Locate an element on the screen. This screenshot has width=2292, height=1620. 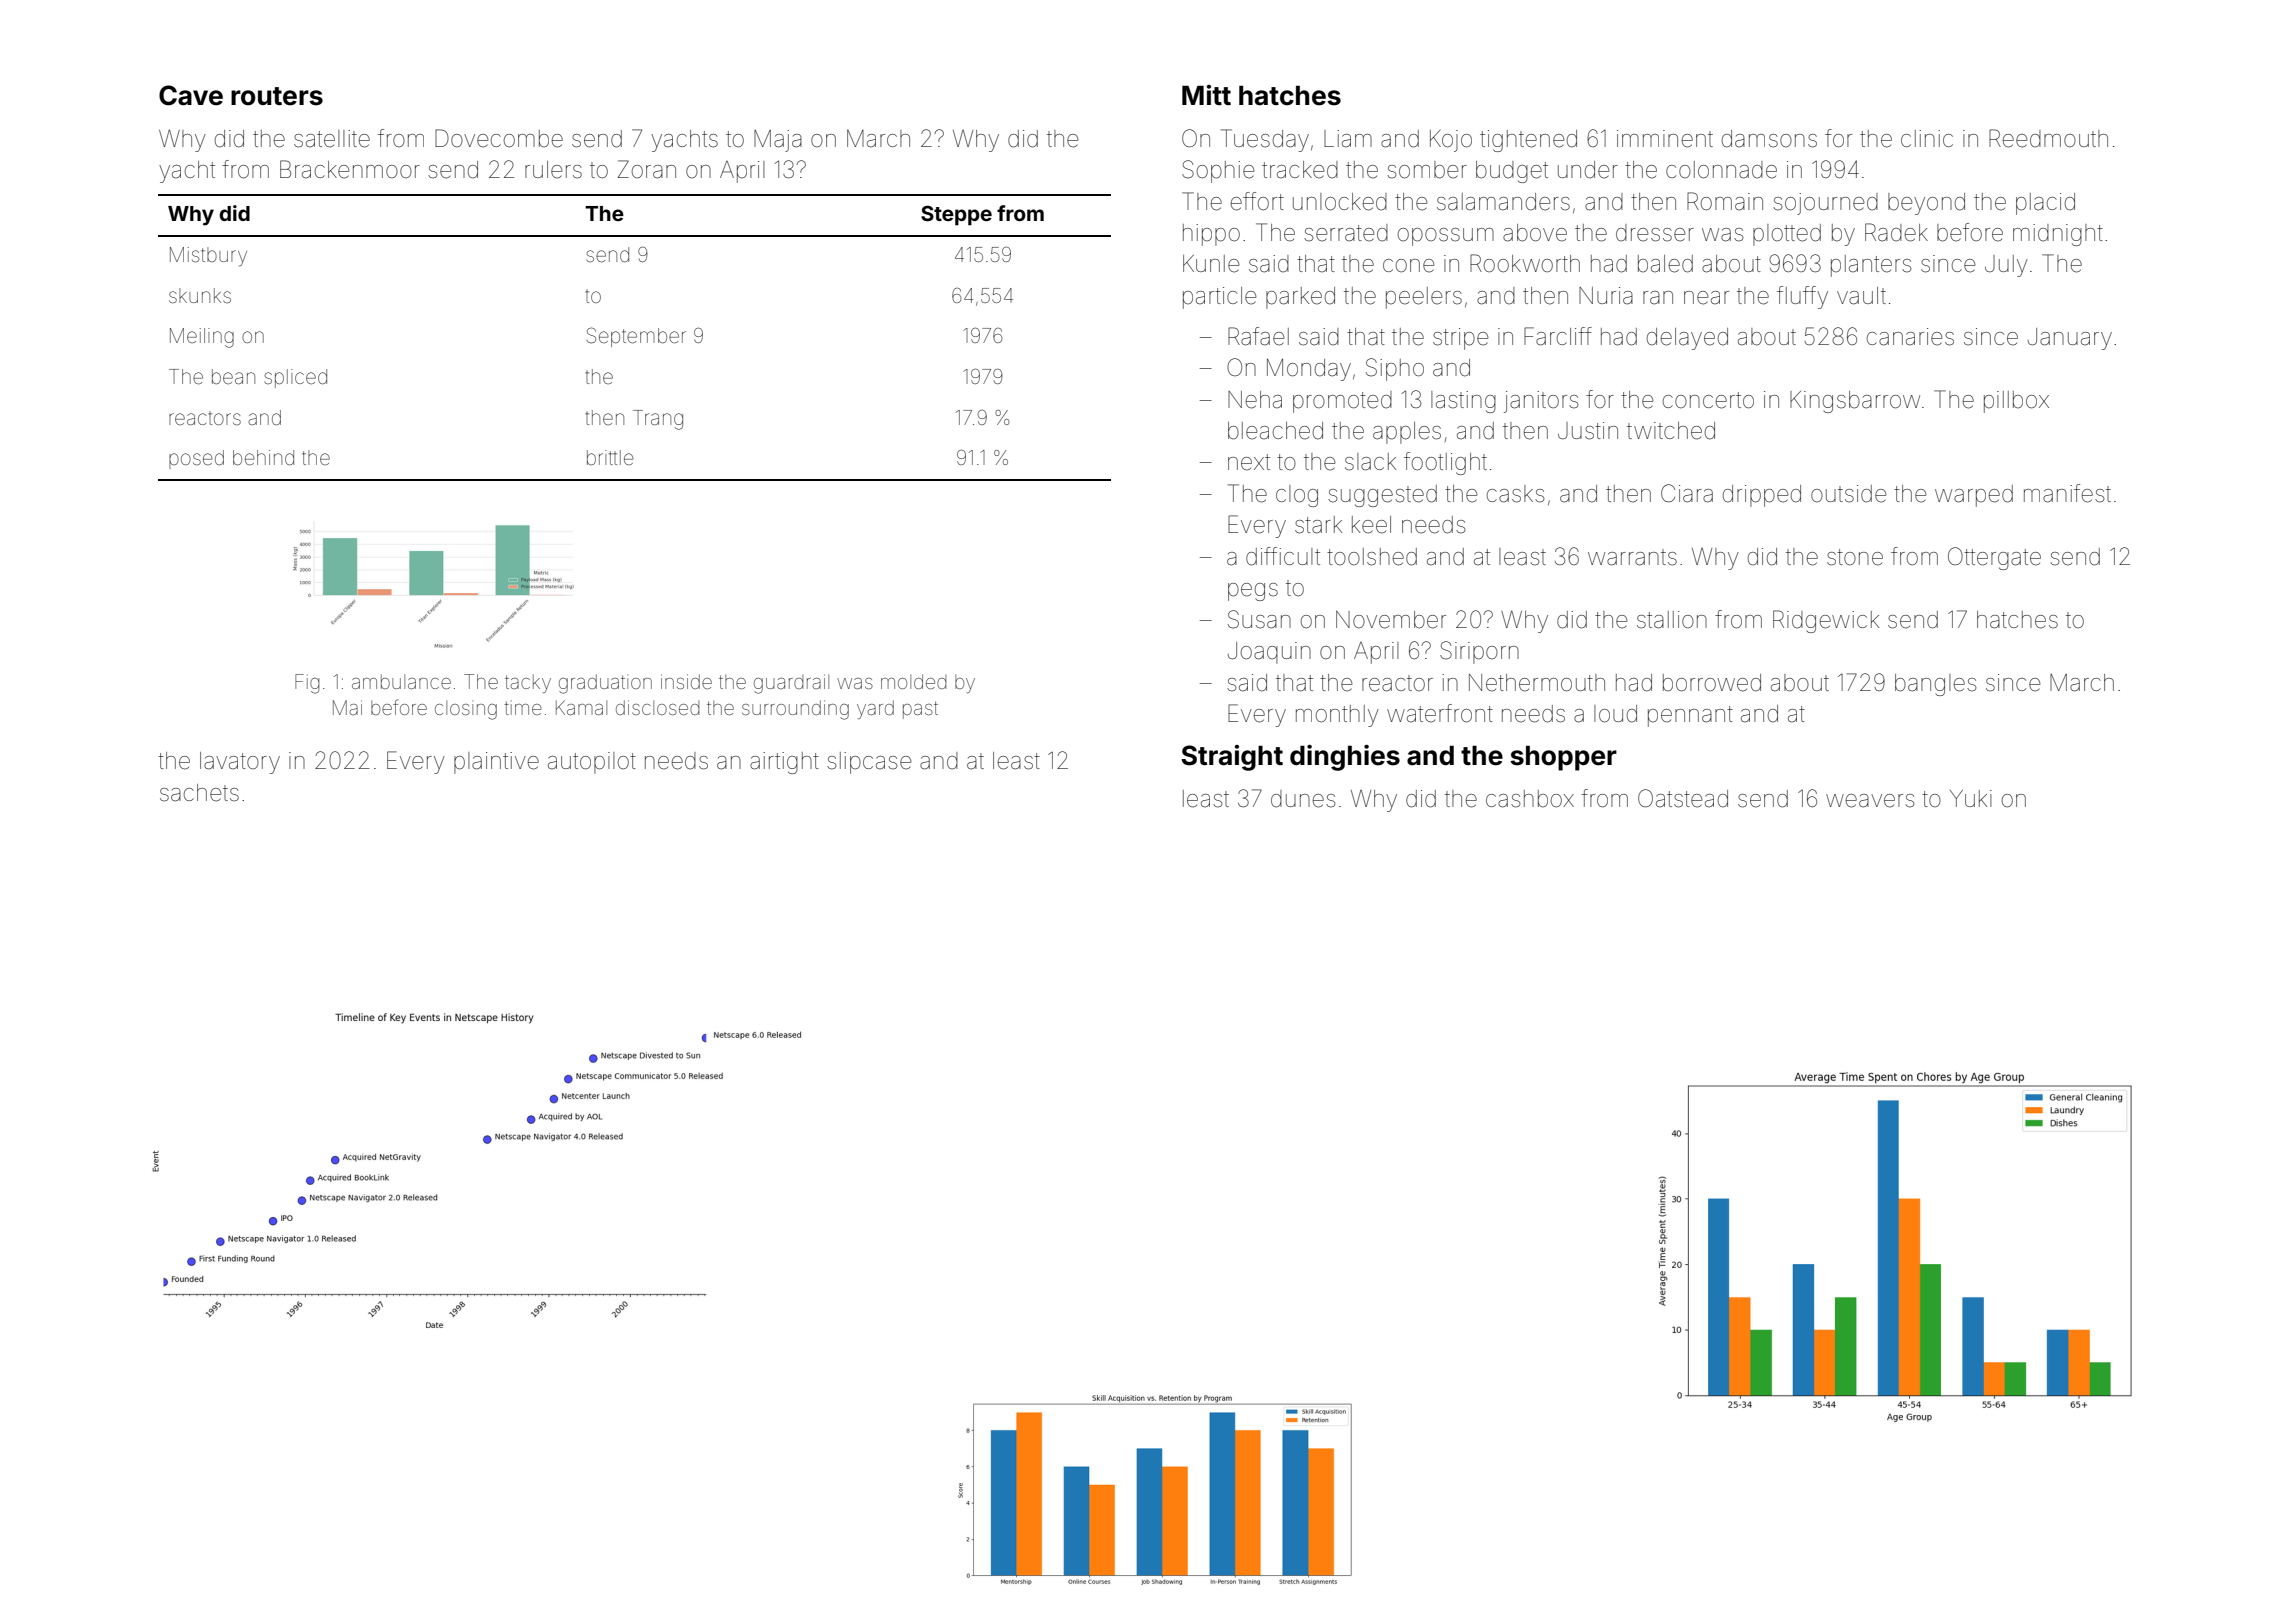
Mitt is located at coordinates (1206, 95).
